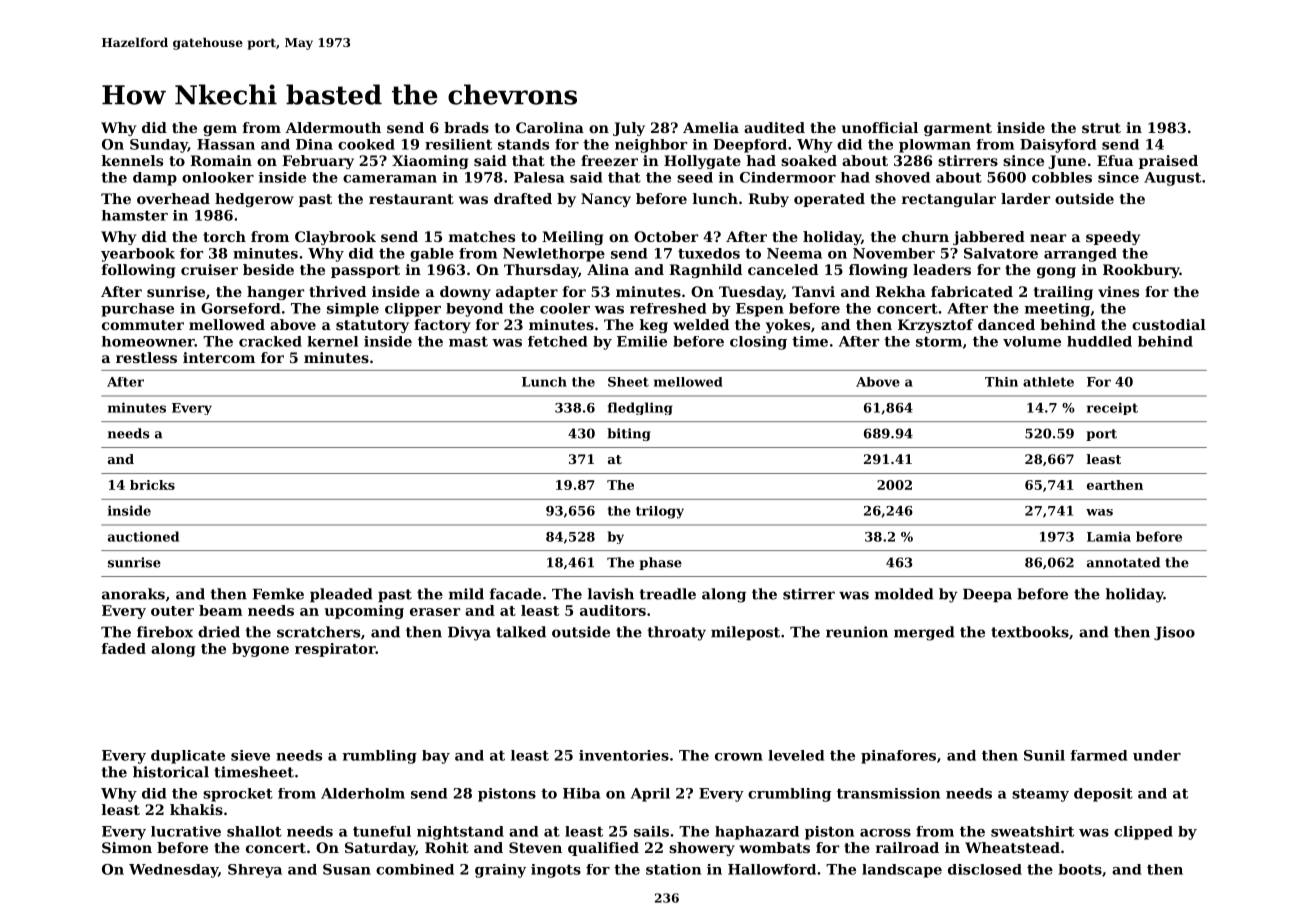  What do you see at coordinates (745, 633) in the screenshot?
I see `milepost` at bounding box center [745, 633].
